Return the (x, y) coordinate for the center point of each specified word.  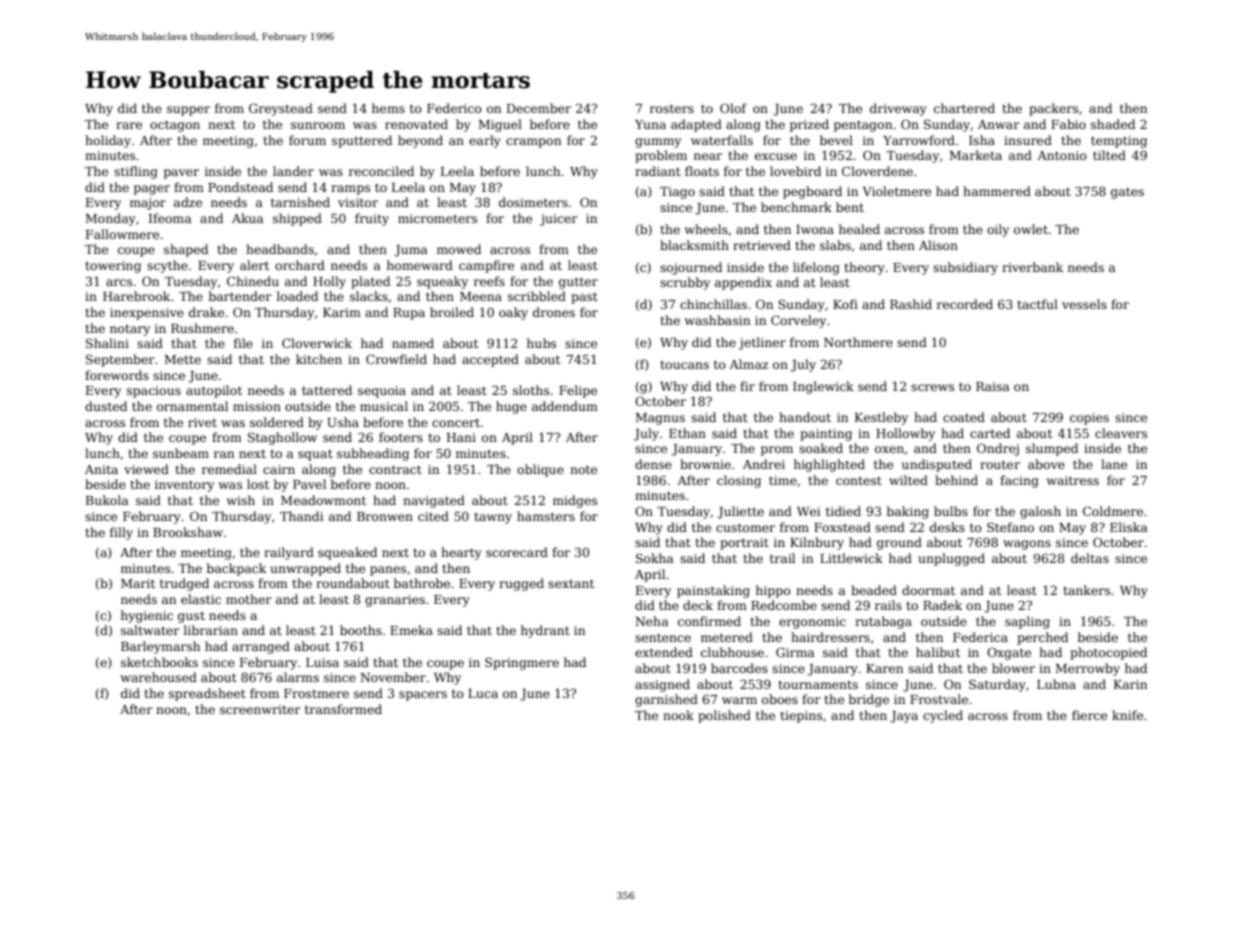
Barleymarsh (160, 647)
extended (664, 652)
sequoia (382, 392)
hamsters (546, 516)
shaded (1113, 124)
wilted (908, 480)
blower (1013, 668)
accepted (490, 360)
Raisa (993, 386)
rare (129, 125)
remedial (229, 469)
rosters (672, 108)
